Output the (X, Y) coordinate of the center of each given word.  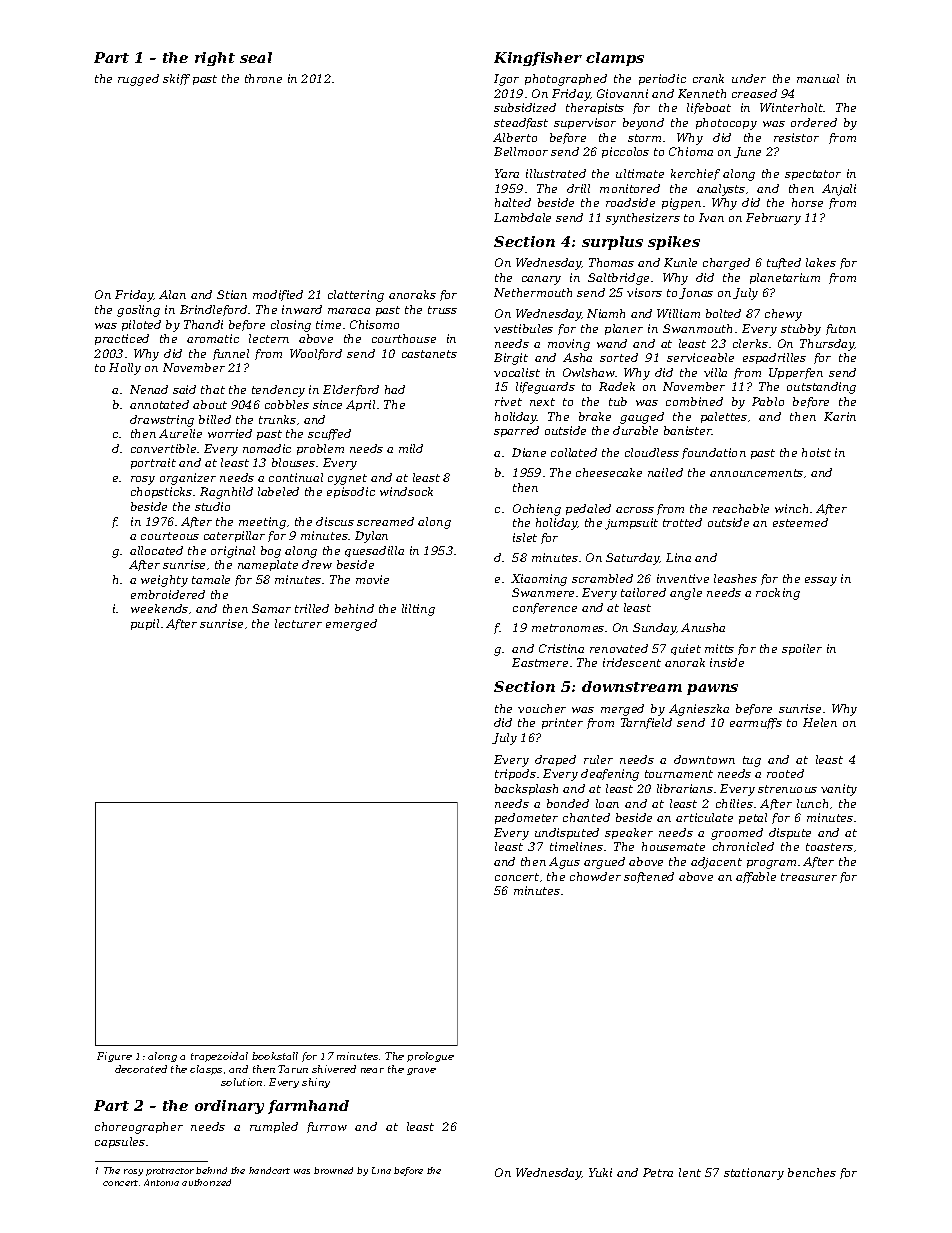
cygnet (347, 479)
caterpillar (234, 536)
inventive (683, 578)
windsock (406, 491)
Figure (114, 1057)
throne (263, 78)
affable (756, 877)
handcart (269, 1170)
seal (256, 57)
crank (708, 78)
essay (821, 581)
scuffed (329, 434)
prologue (430, 1057)
